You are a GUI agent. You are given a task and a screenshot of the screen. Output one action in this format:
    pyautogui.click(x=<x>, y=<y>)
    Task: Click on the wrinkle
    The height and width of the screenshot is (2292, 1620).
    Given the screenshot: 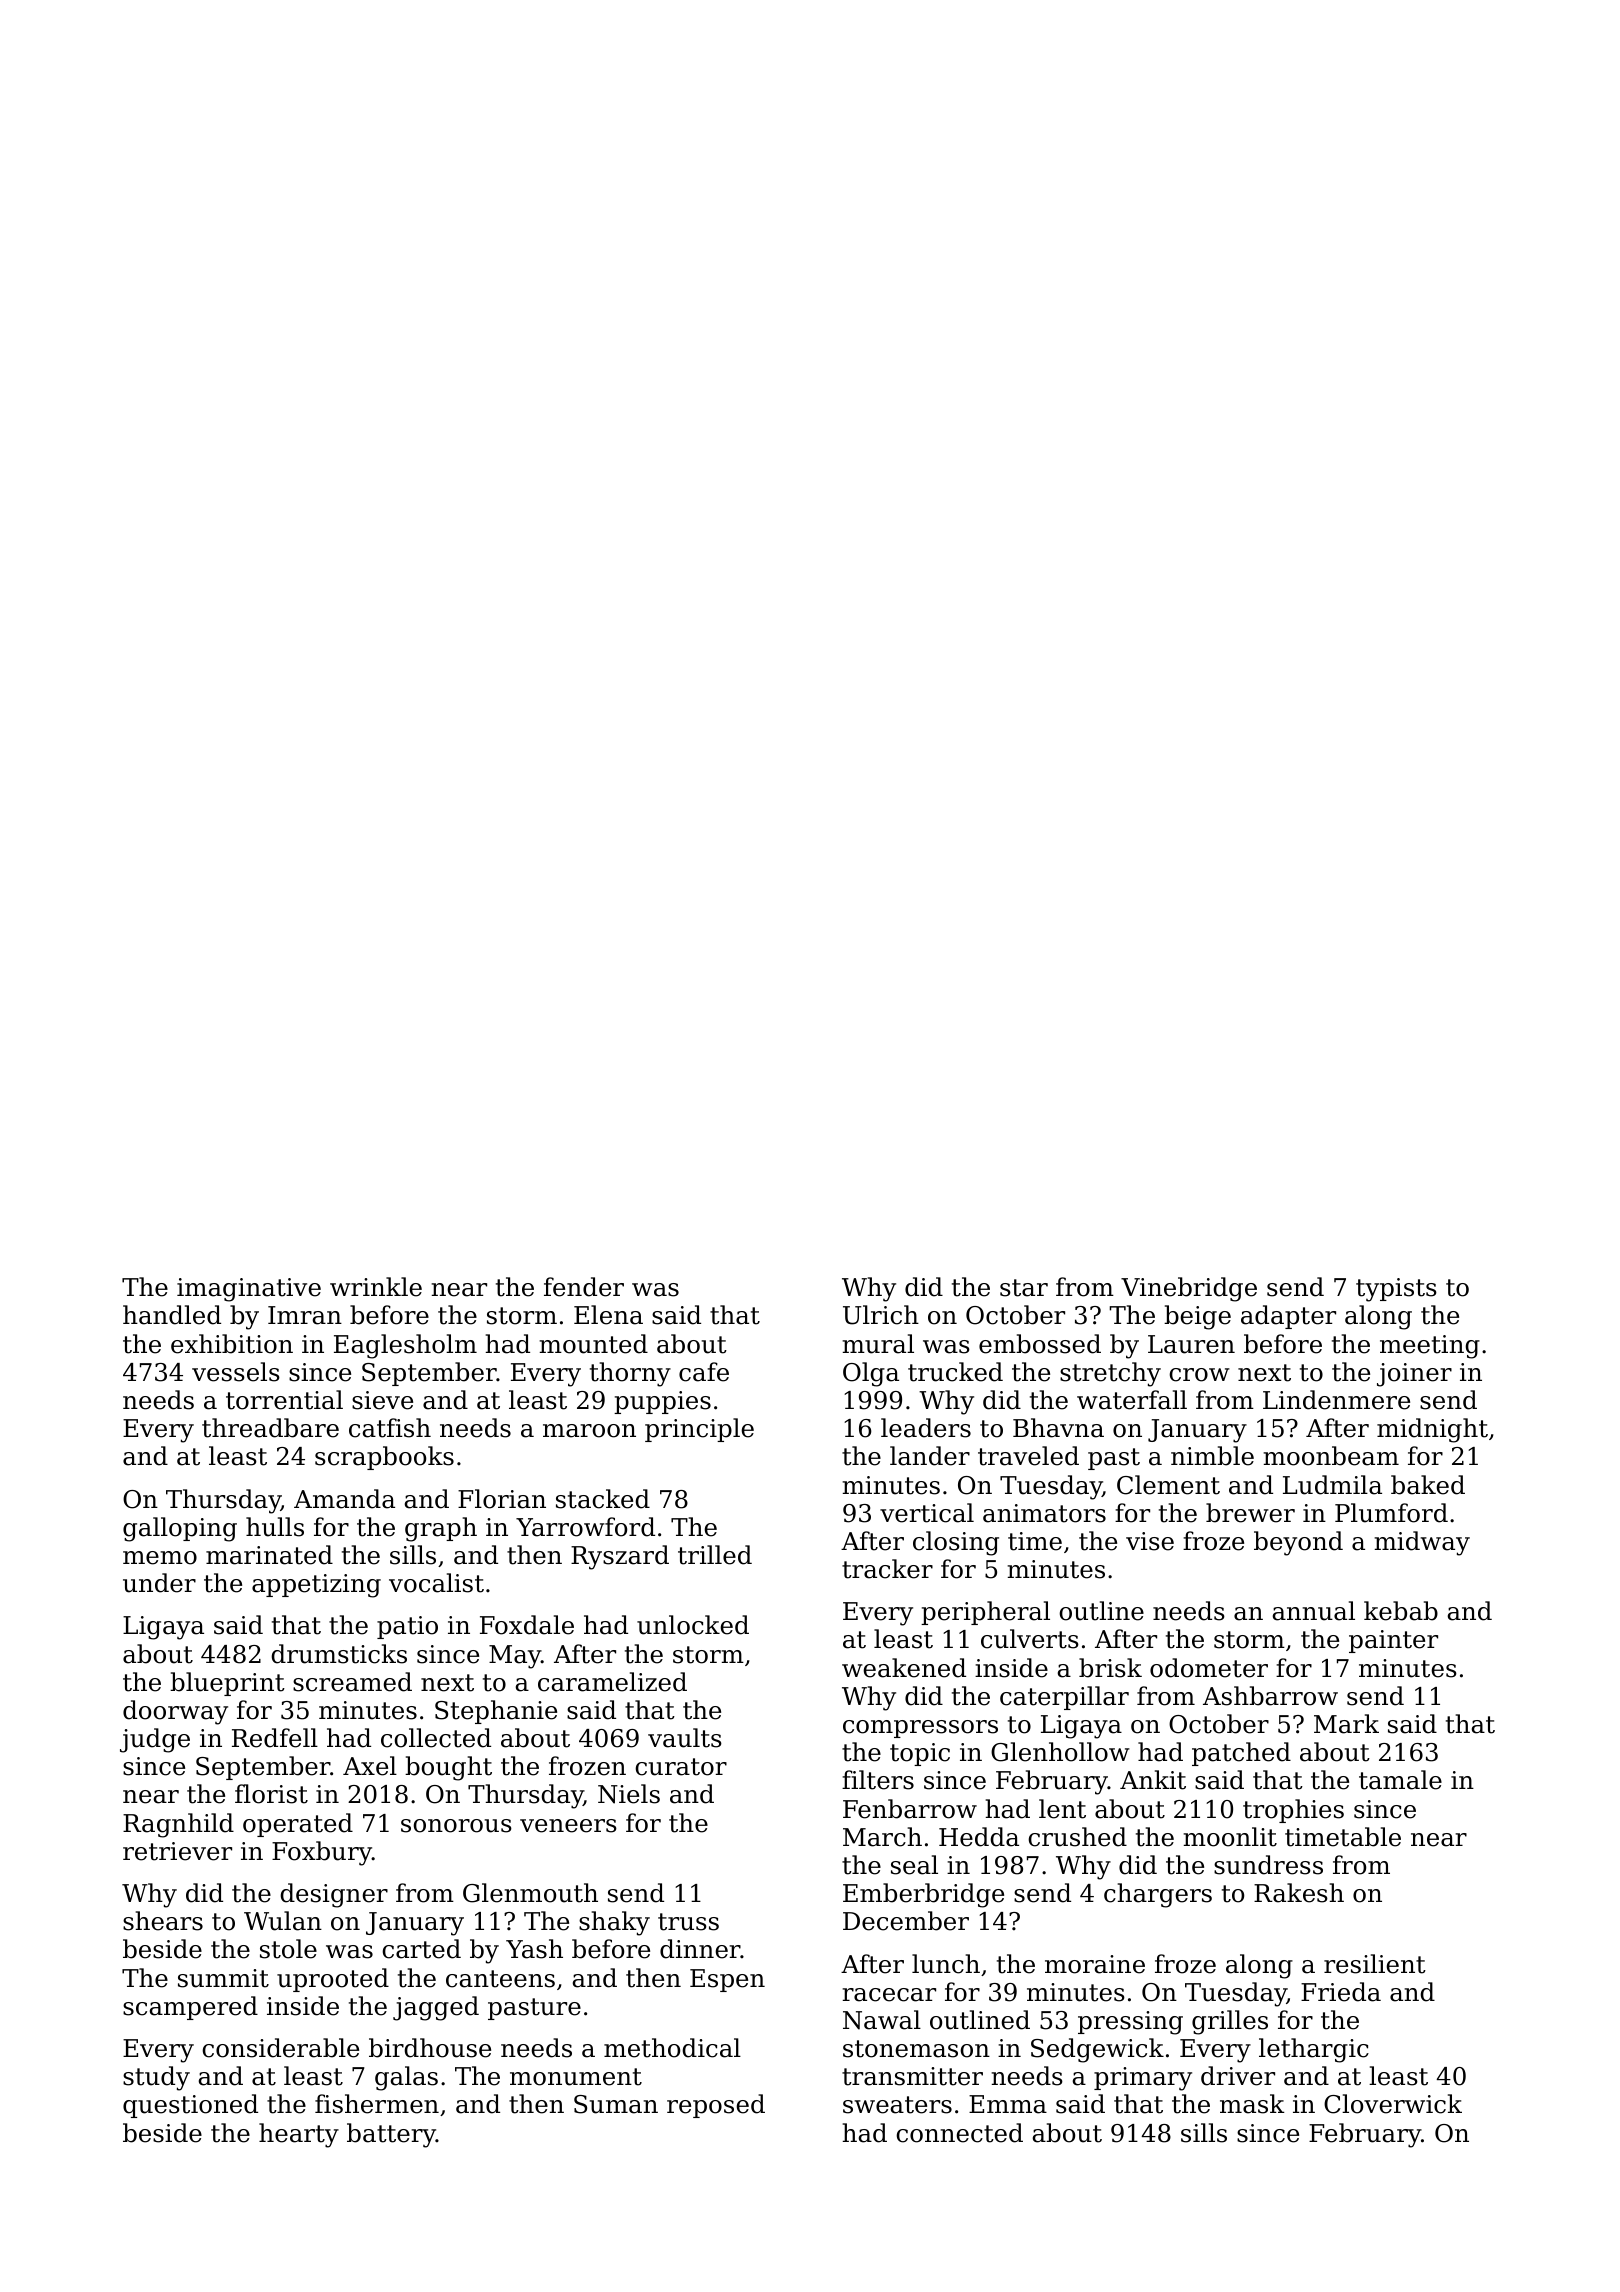 What is the action you would take?
    pyautogui.click(x=376, y=1287)
